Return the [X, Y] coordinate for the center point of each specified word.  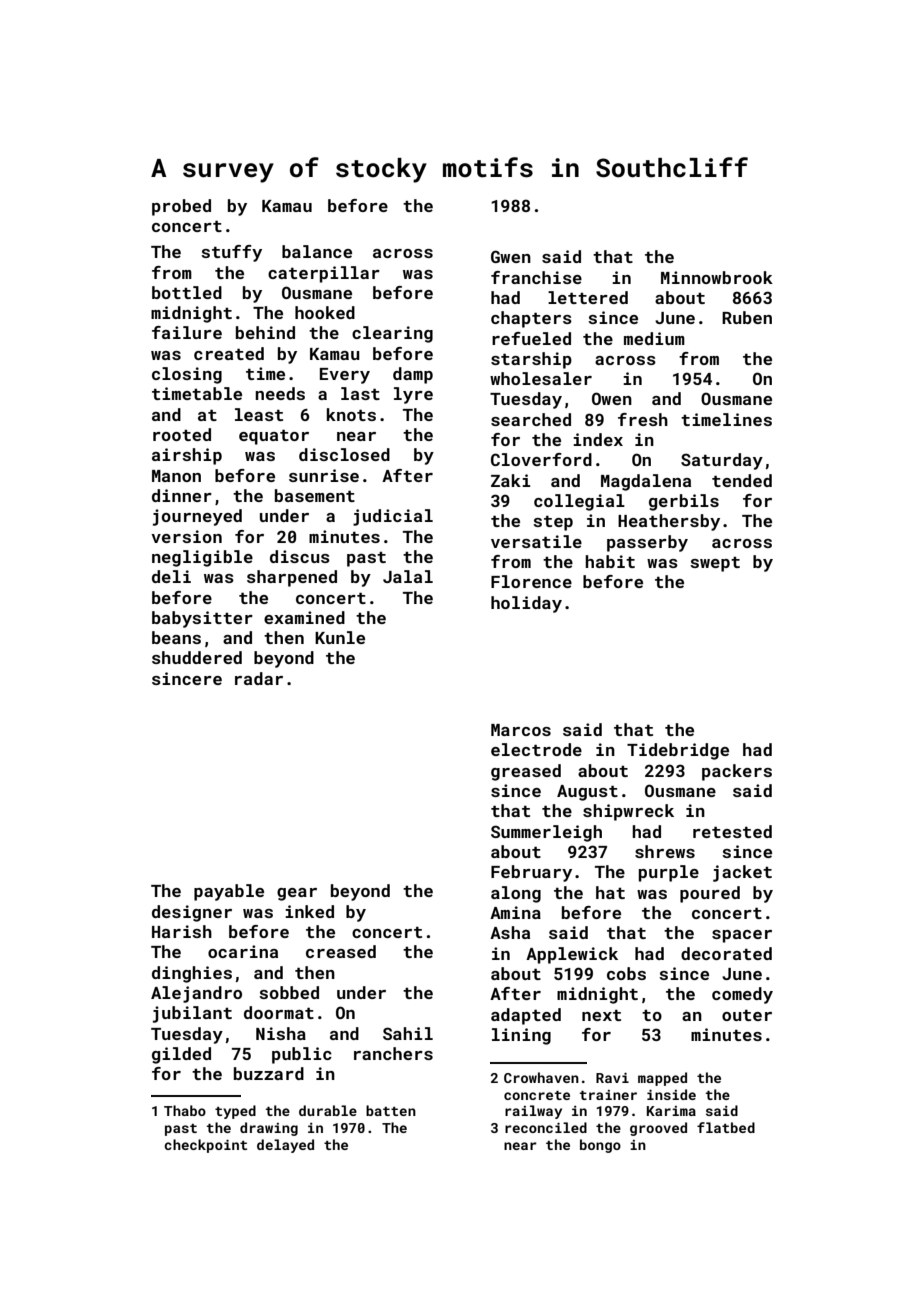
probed [181, 207]
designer [192, 913]
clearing [392, 334]
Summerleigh [546, 833]
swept [715, 564]
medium [654, 338]
